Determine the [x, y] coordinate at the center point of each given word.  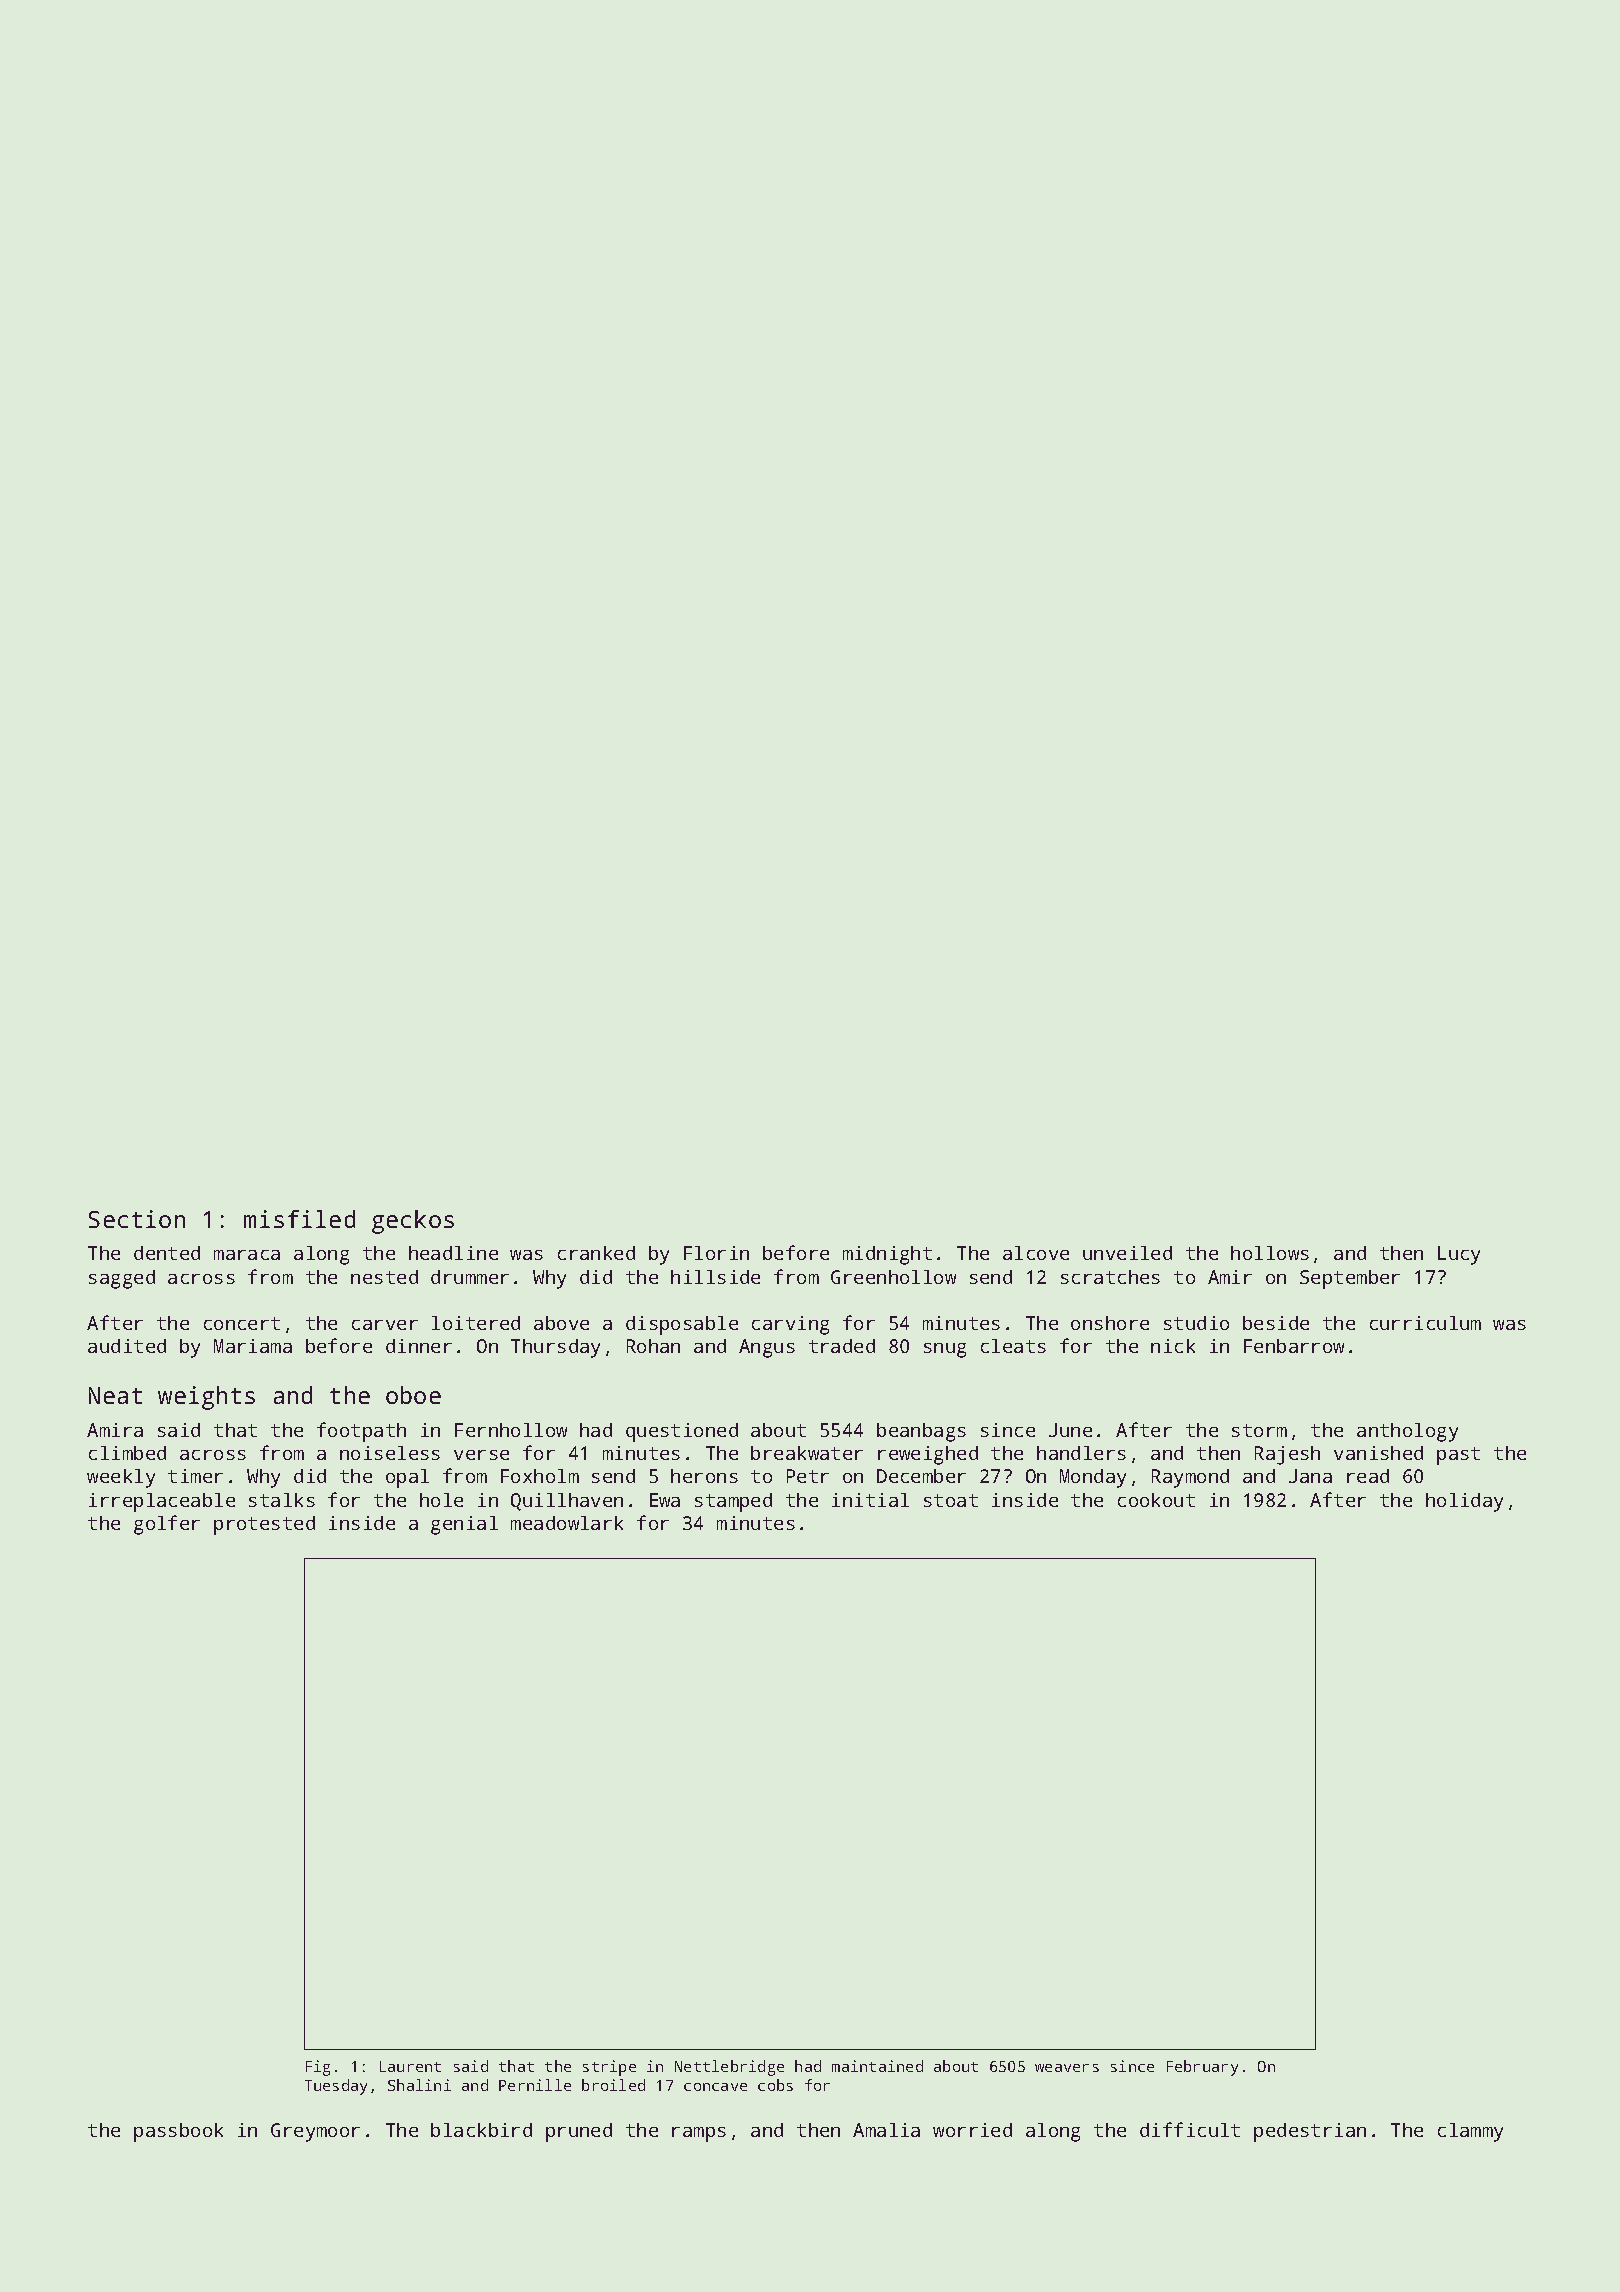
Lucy [1459, 1255]
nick [1173, 1346]
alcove [1036, 1253]
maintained [877, 2066]
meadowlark [567, 1523]
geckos [413, 1222]
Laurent [410, 2066]
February [1202, 2068]
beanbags [921, 1432]
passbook [178, 2132]
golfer [167, 1525]
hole [441, 1500]
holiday [1464, 1502]
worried [972, 2130]
